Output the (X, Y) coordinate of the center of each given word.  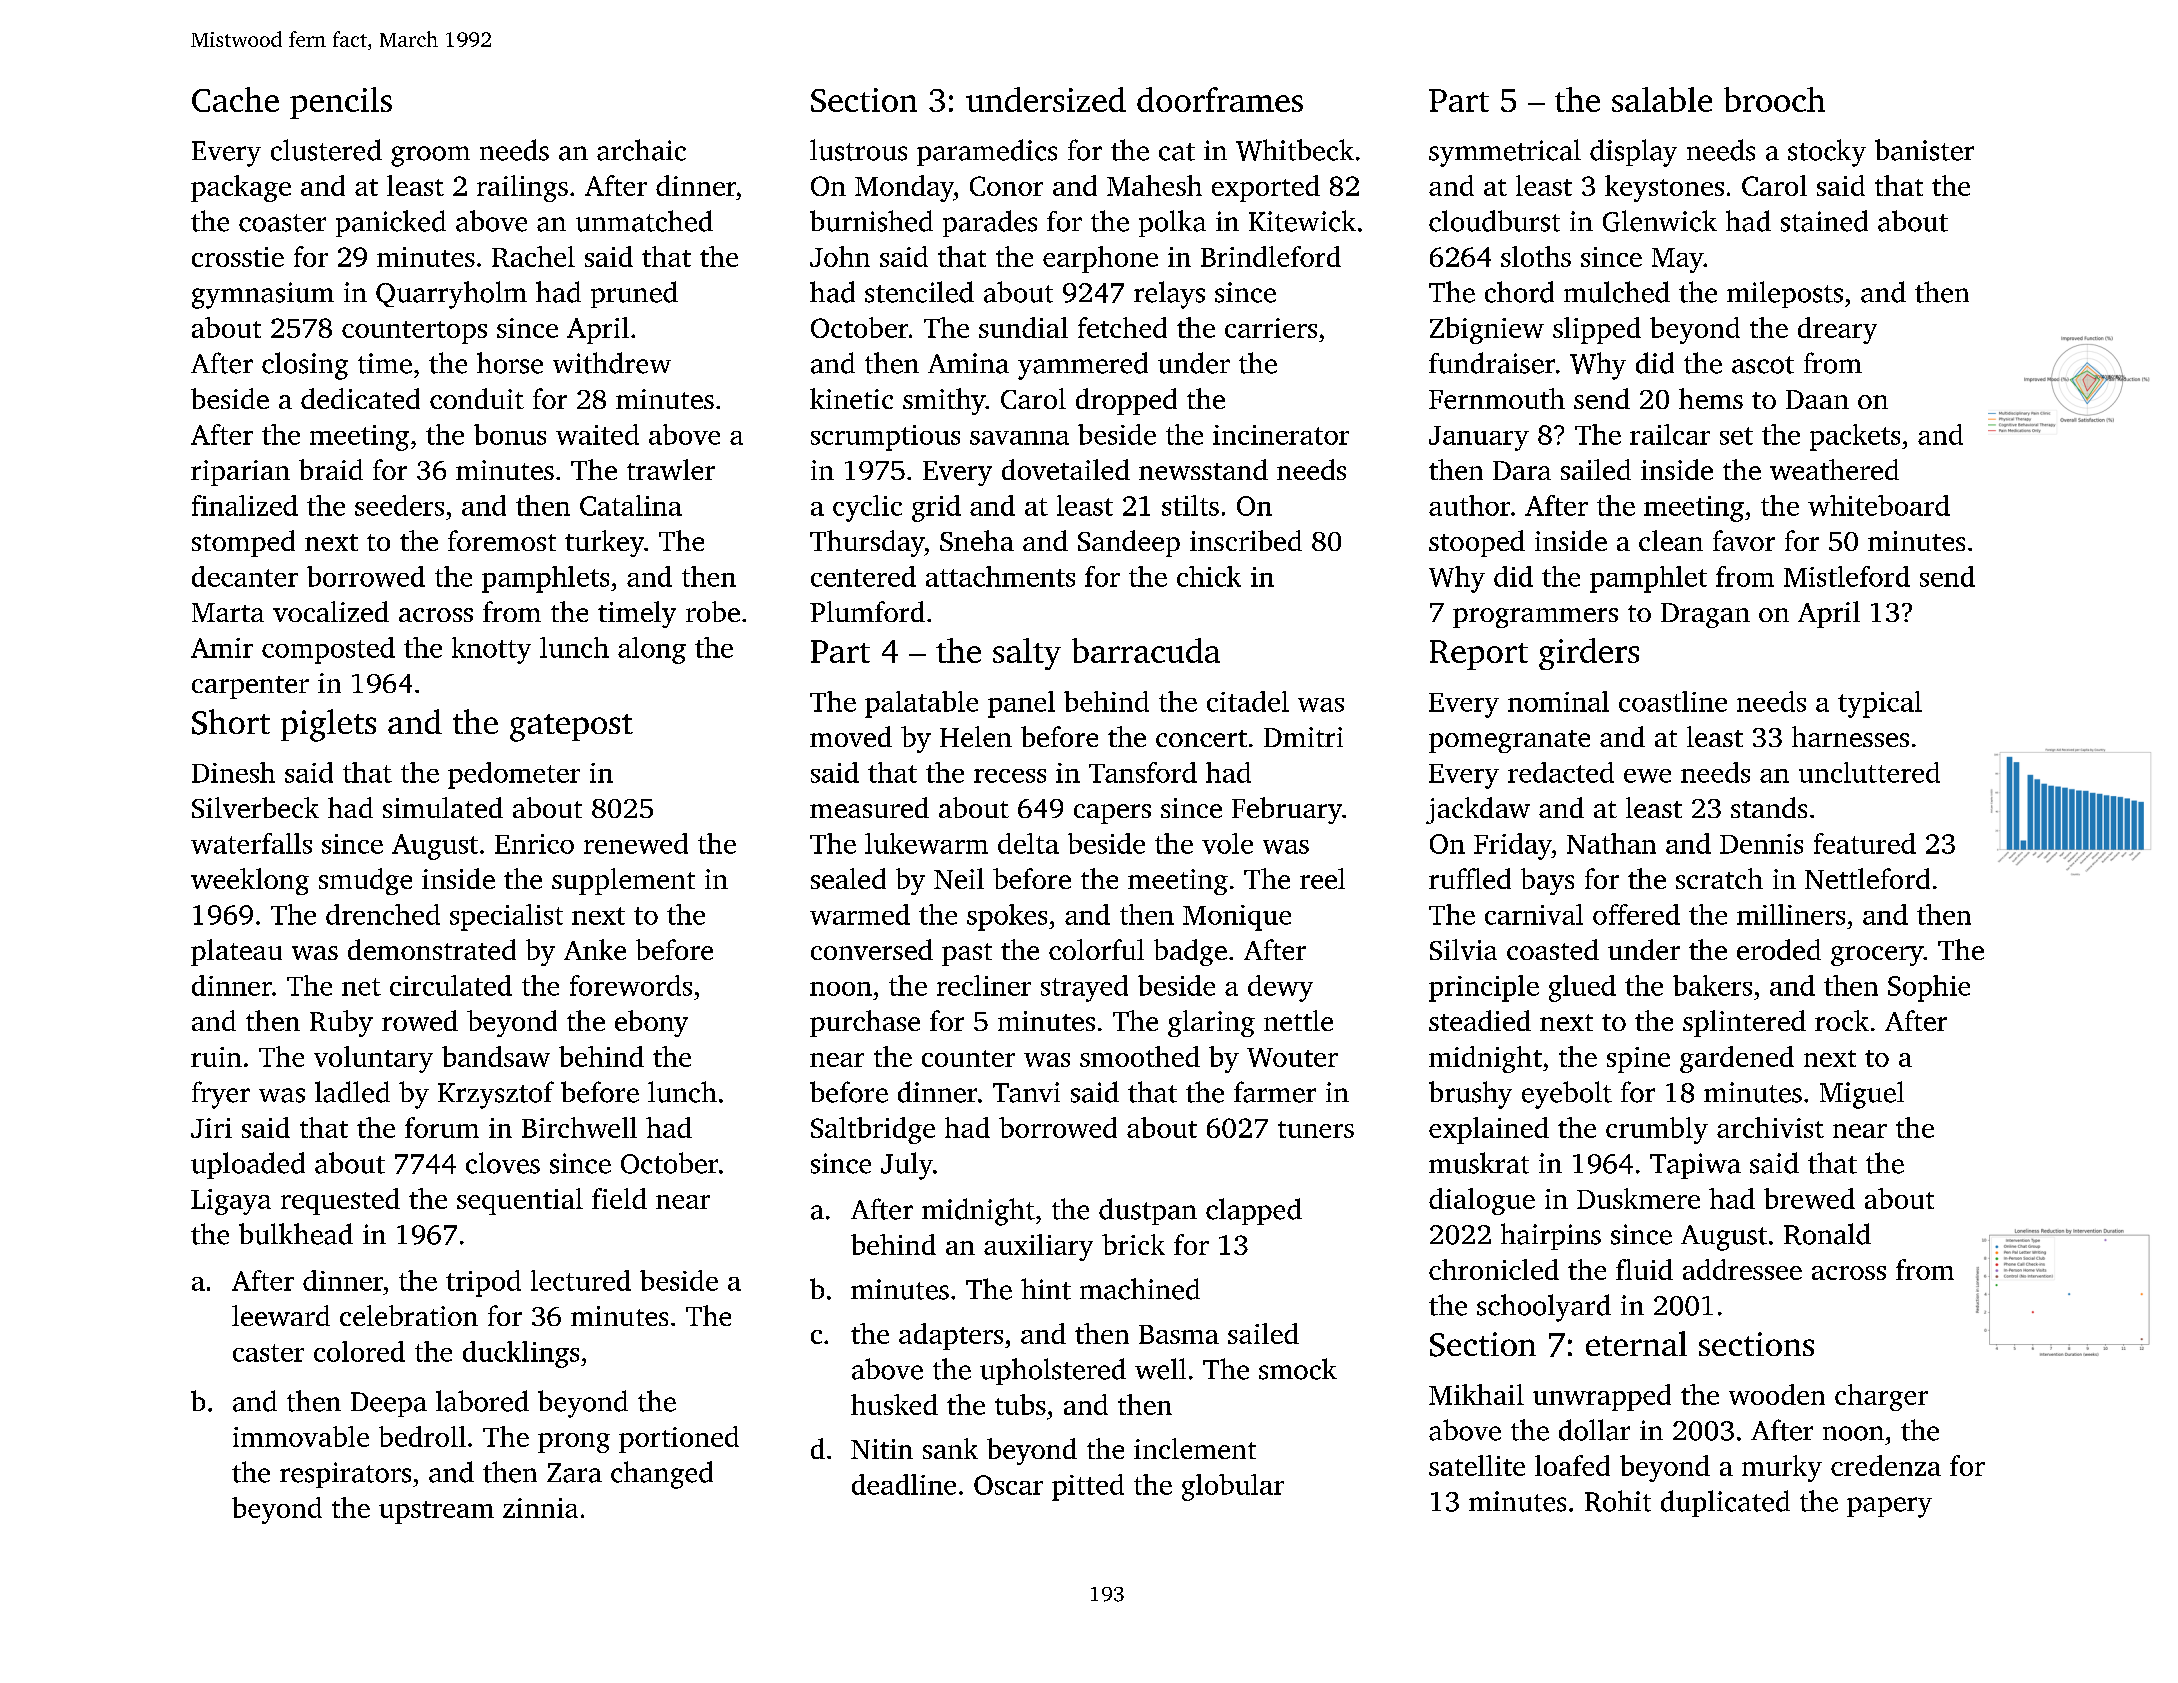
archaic (641, 150)
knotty (491, 650)
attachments (1000, 576)
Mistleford (1847, 576)
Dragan (1705, 615)
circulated (451, 985)
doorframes (1220, 99)
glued (1582, 988)
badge (1190, 952)
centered (863, 576)
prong (574, 1443)
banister (1924, 150)
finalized (245, 505)
